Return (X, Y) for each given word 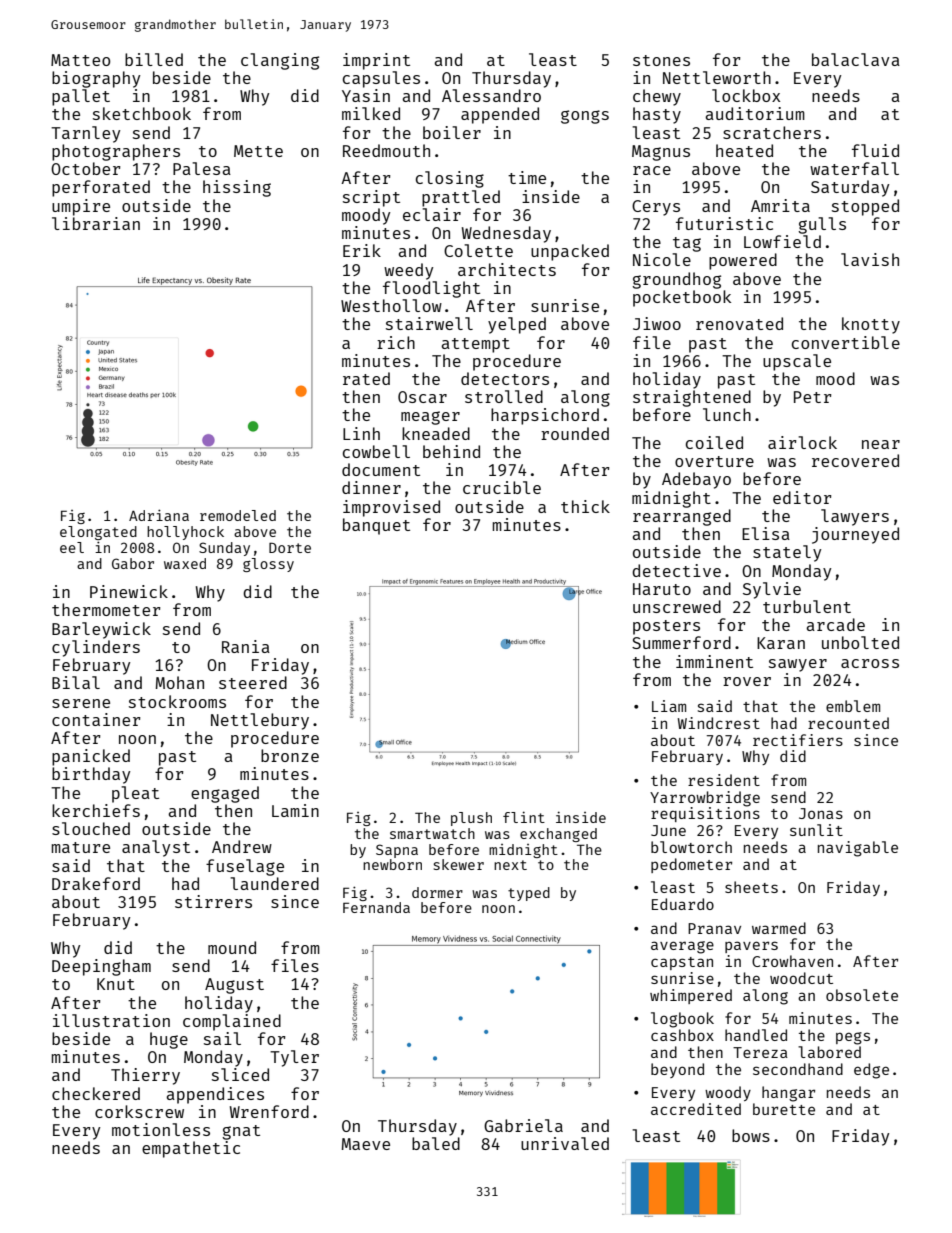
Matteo (80, 60)
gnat (241, 1132)
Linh (361, 433)
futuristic (724, 223)
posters (666, 627)
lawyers (855, 517)
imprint (376, 61)
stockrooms (177, 701)
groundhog (676, 280)
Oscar (422, 397)
